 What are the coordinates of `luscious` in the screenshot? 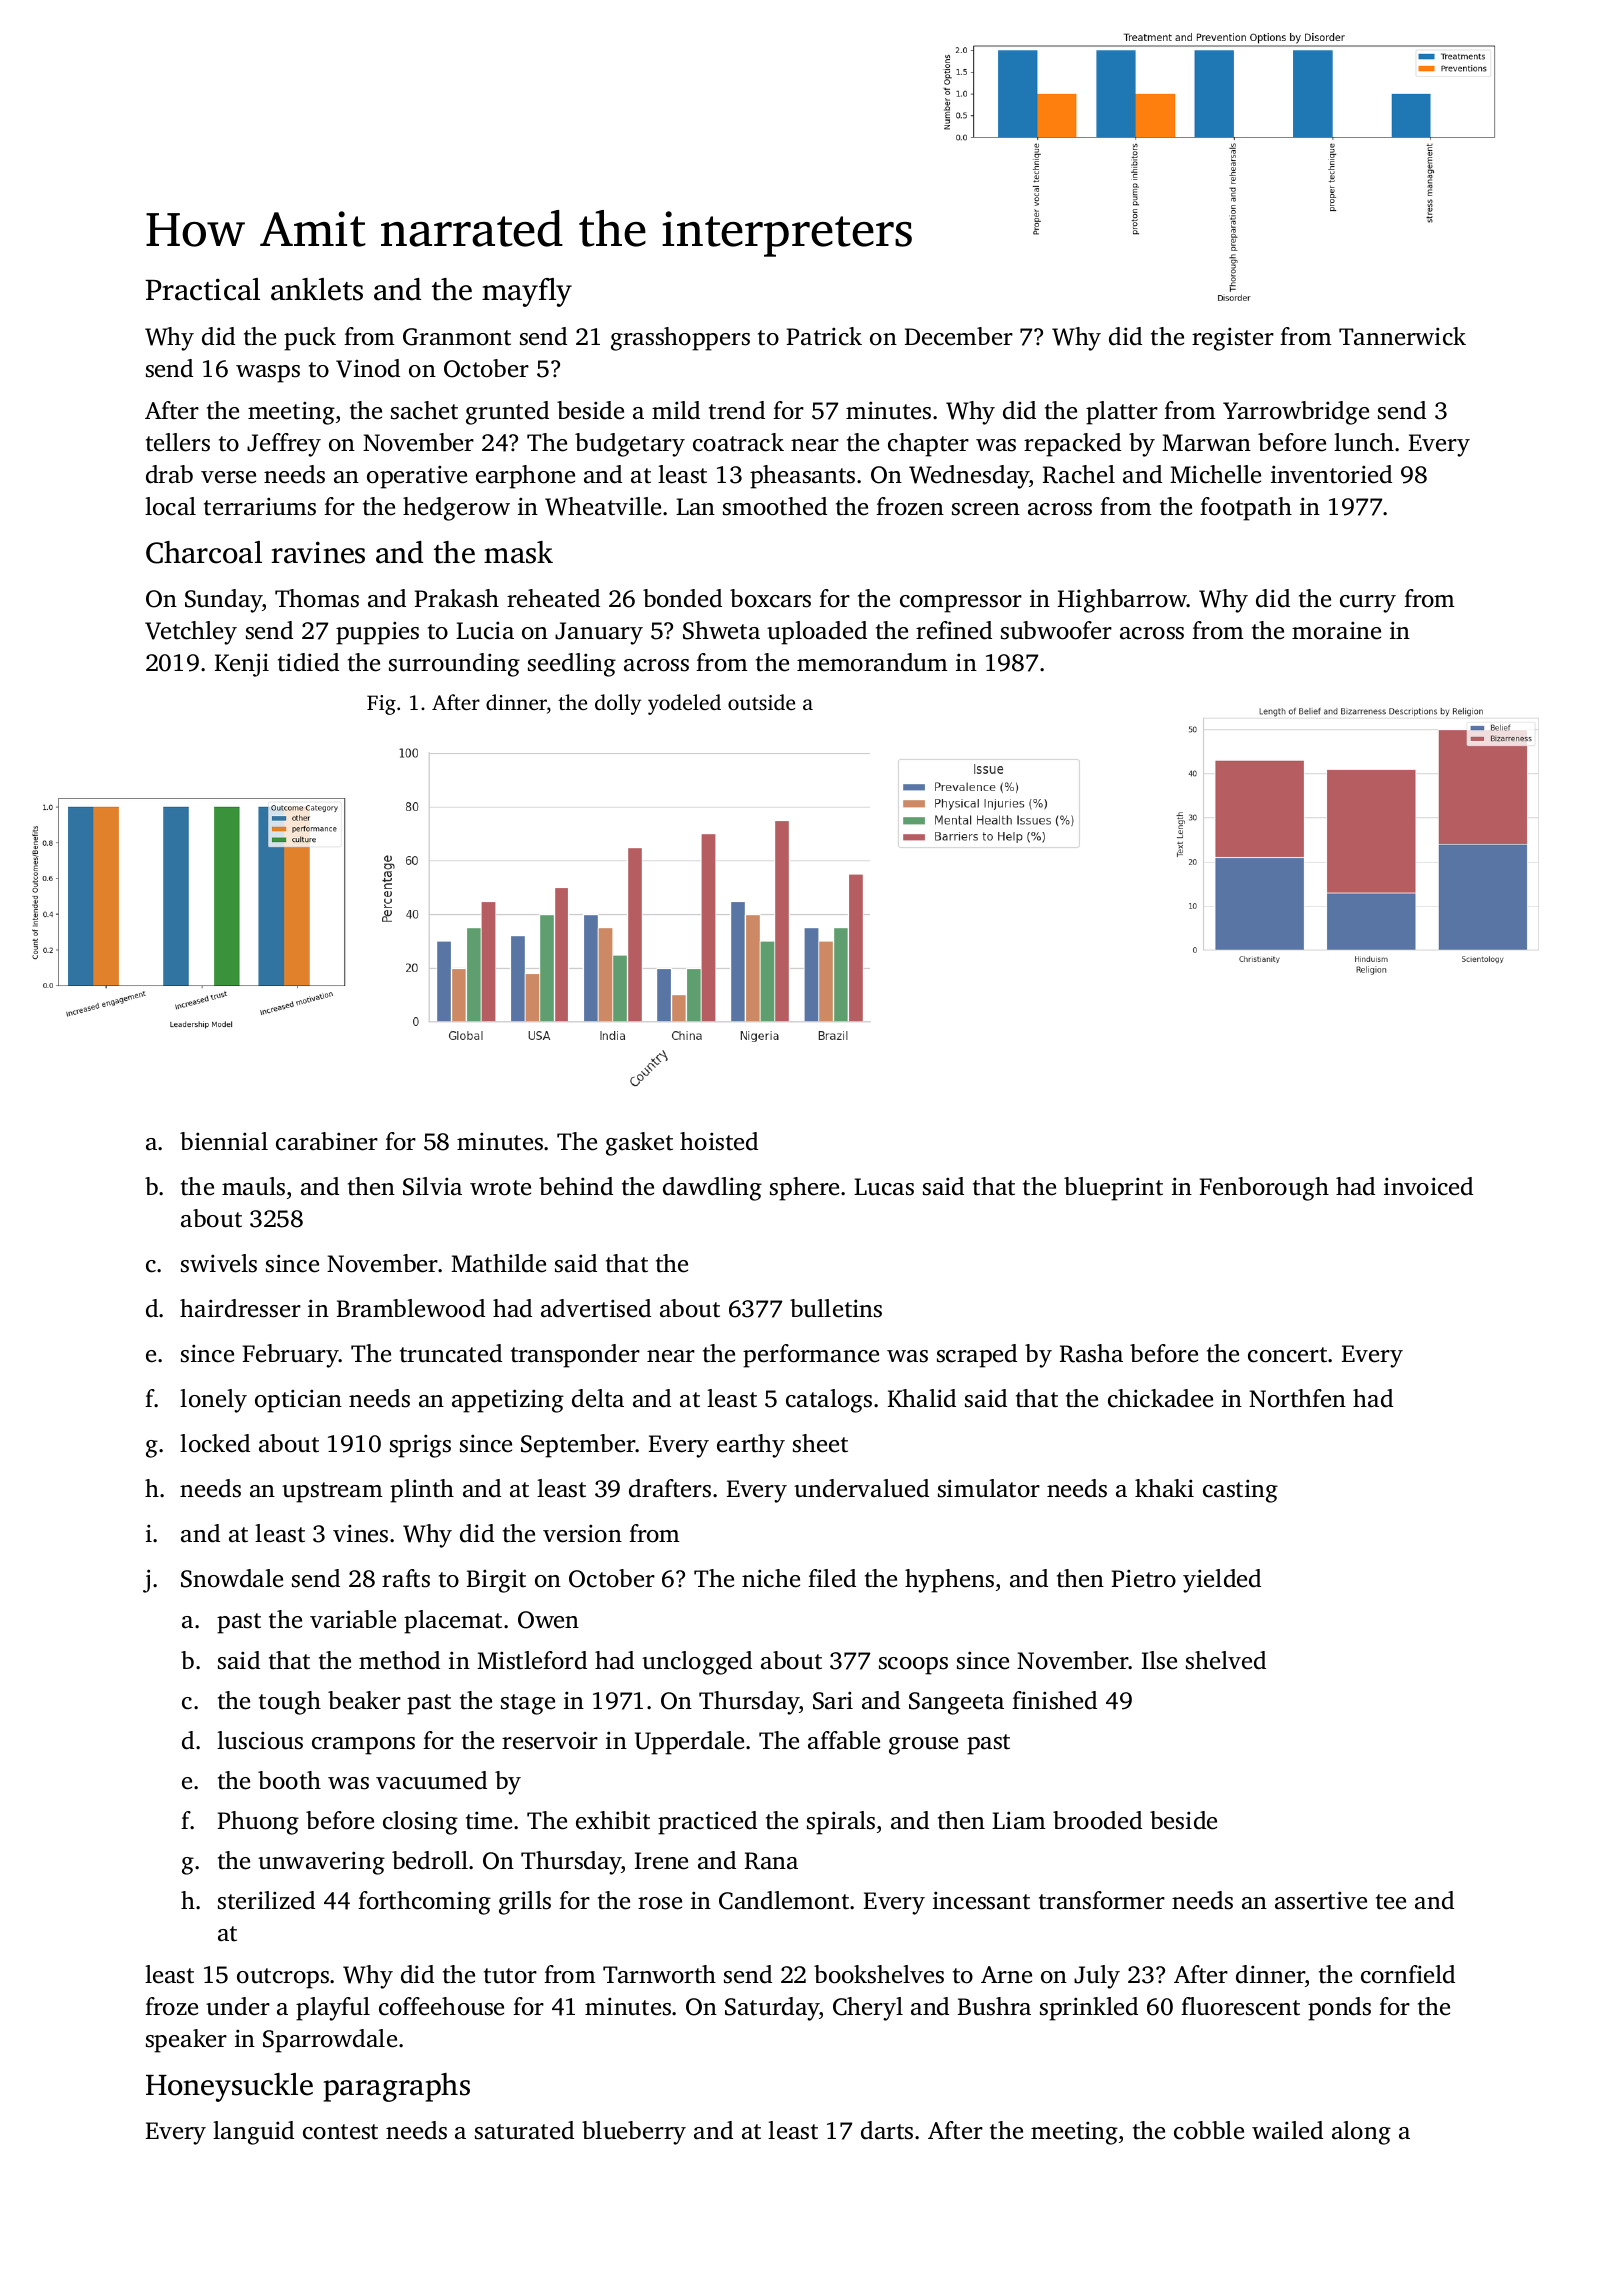 It's located at (260, 1740).
